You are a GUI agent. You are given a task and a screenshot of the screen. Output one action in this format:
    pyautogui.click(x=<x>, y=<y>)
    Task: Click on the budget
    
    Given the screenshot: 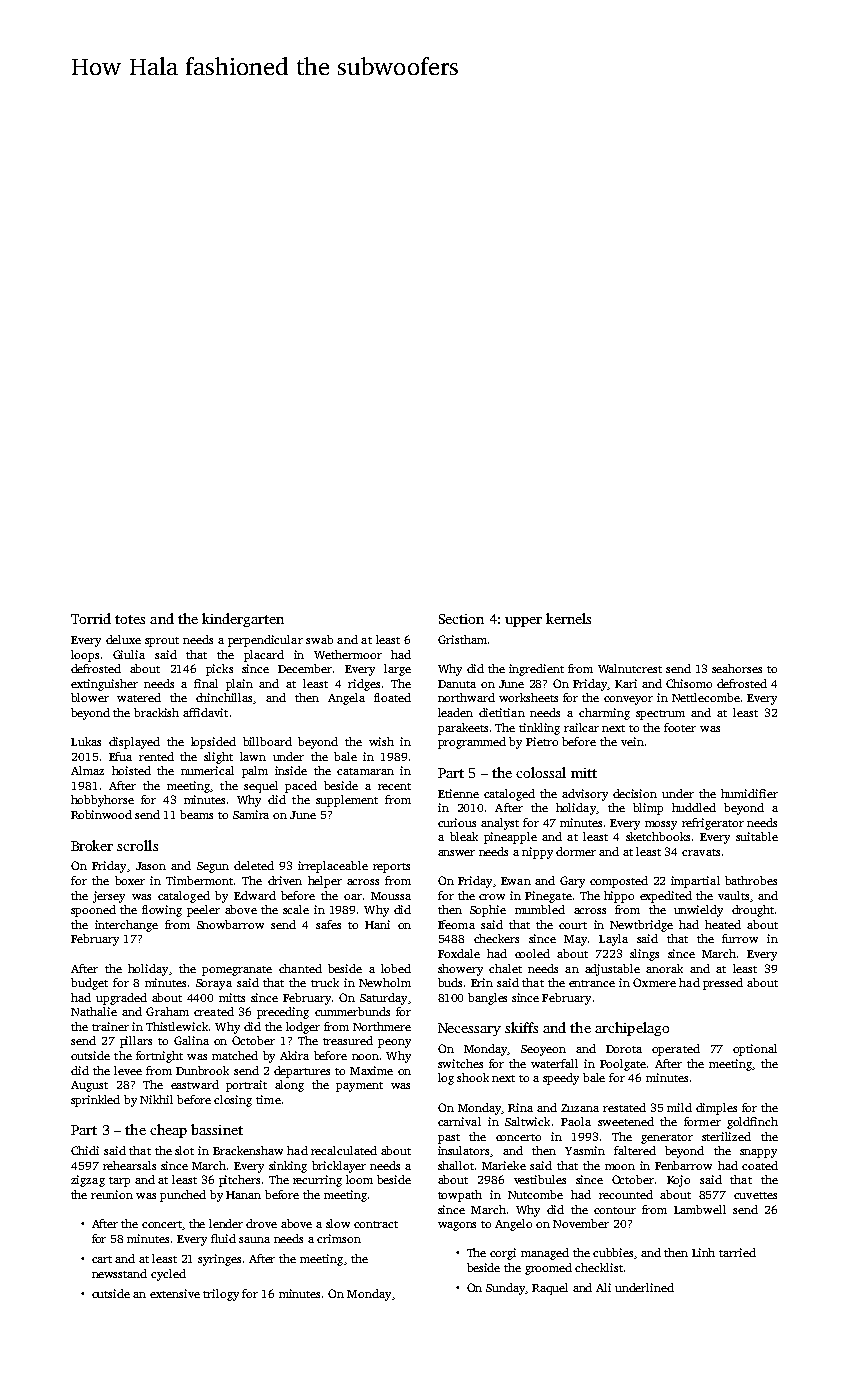 What is the action you would take?
    pyautogui.click(x=89, y=984)
